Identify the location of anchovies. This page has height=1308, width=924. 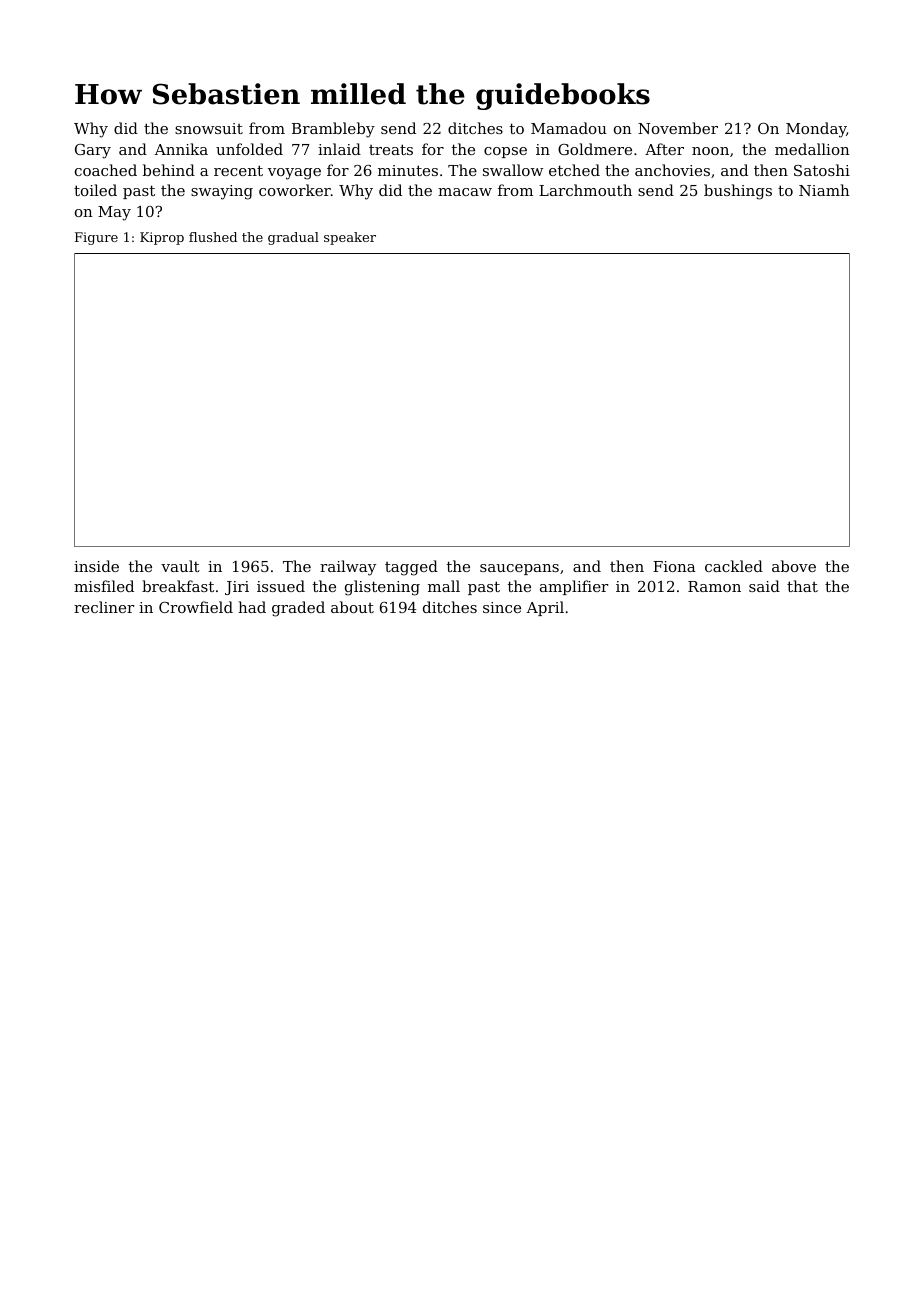
(672, 170).
